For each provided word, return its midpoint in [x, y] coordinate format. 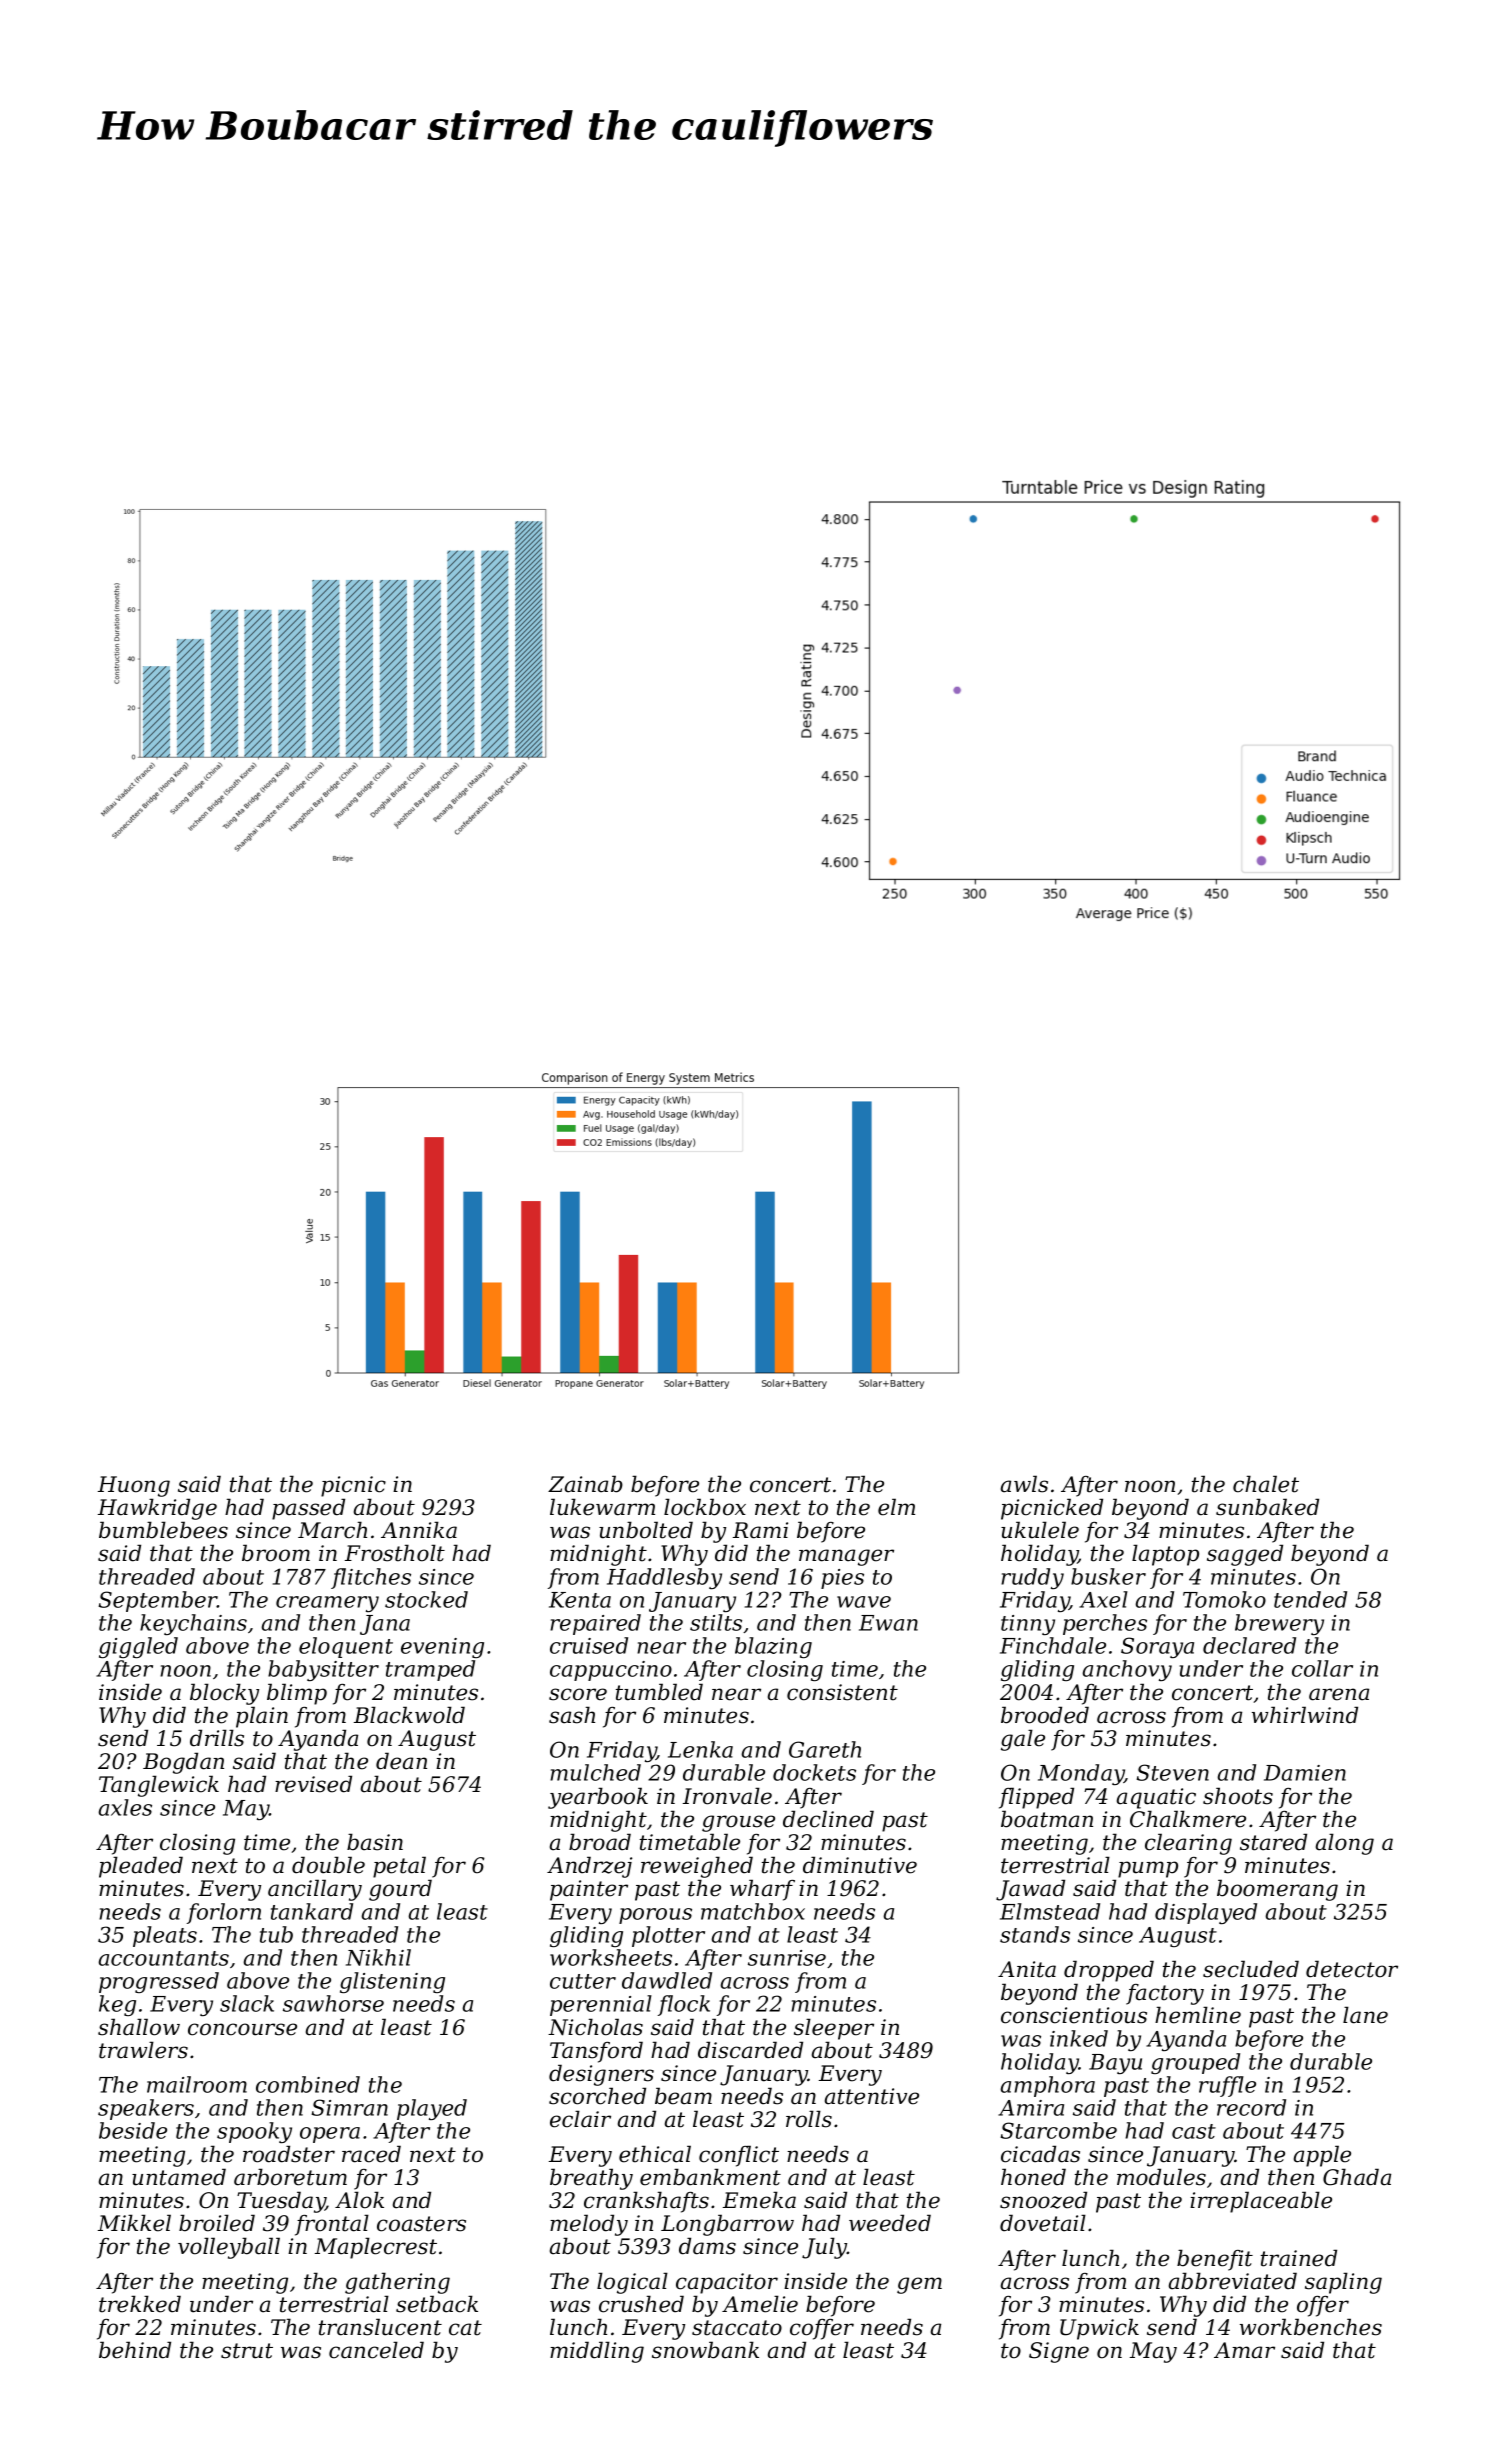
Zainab [585, 1484]
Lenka [700, 1749]
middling [597, 2352]
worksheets [611, 1957]
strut [247, 2351]
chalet [1266, 1484]
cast [1194, 2131]
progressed [159, 1982]
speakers [146, 2109]
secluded [1251, 1969]
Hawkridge [157, 1509]
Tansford [596, 2052]
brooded [1045, 1715]
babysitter [323, 1670]
